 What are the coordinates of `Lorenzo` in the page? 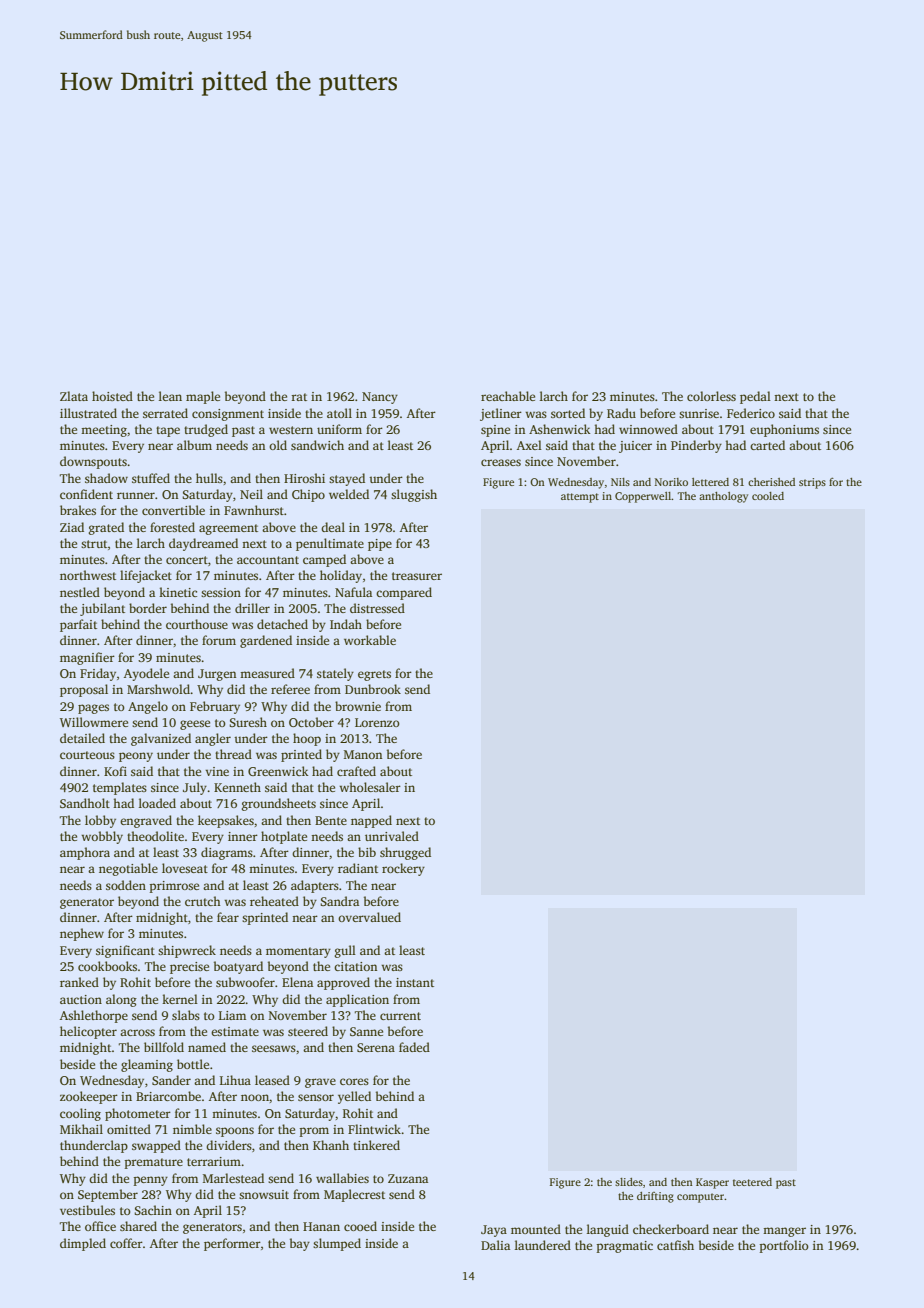 It's located at (377, 722).
